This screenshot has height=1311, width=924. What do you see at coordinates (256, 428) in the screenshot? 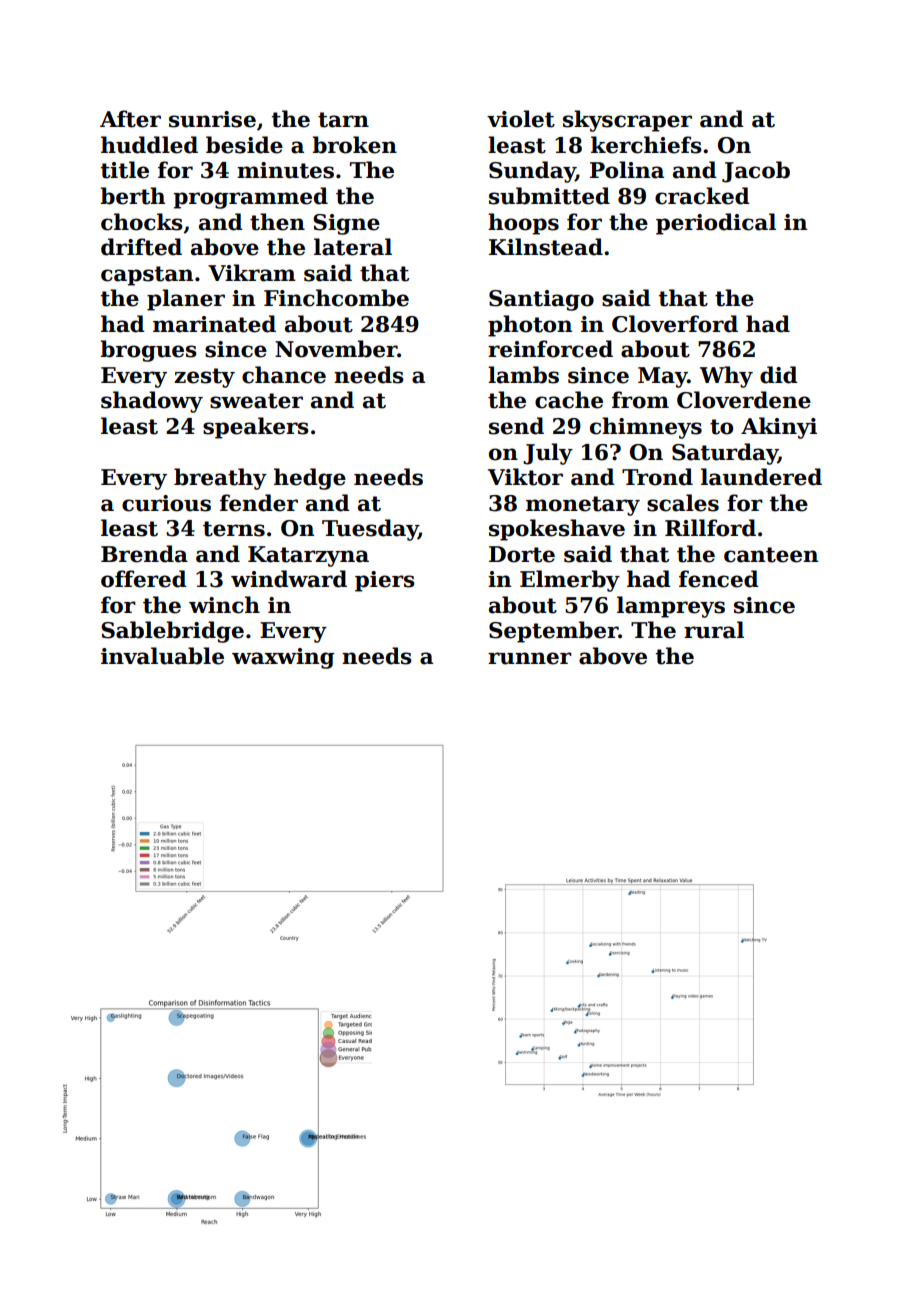
I see `speakers` at bounding box center [256, 428].
